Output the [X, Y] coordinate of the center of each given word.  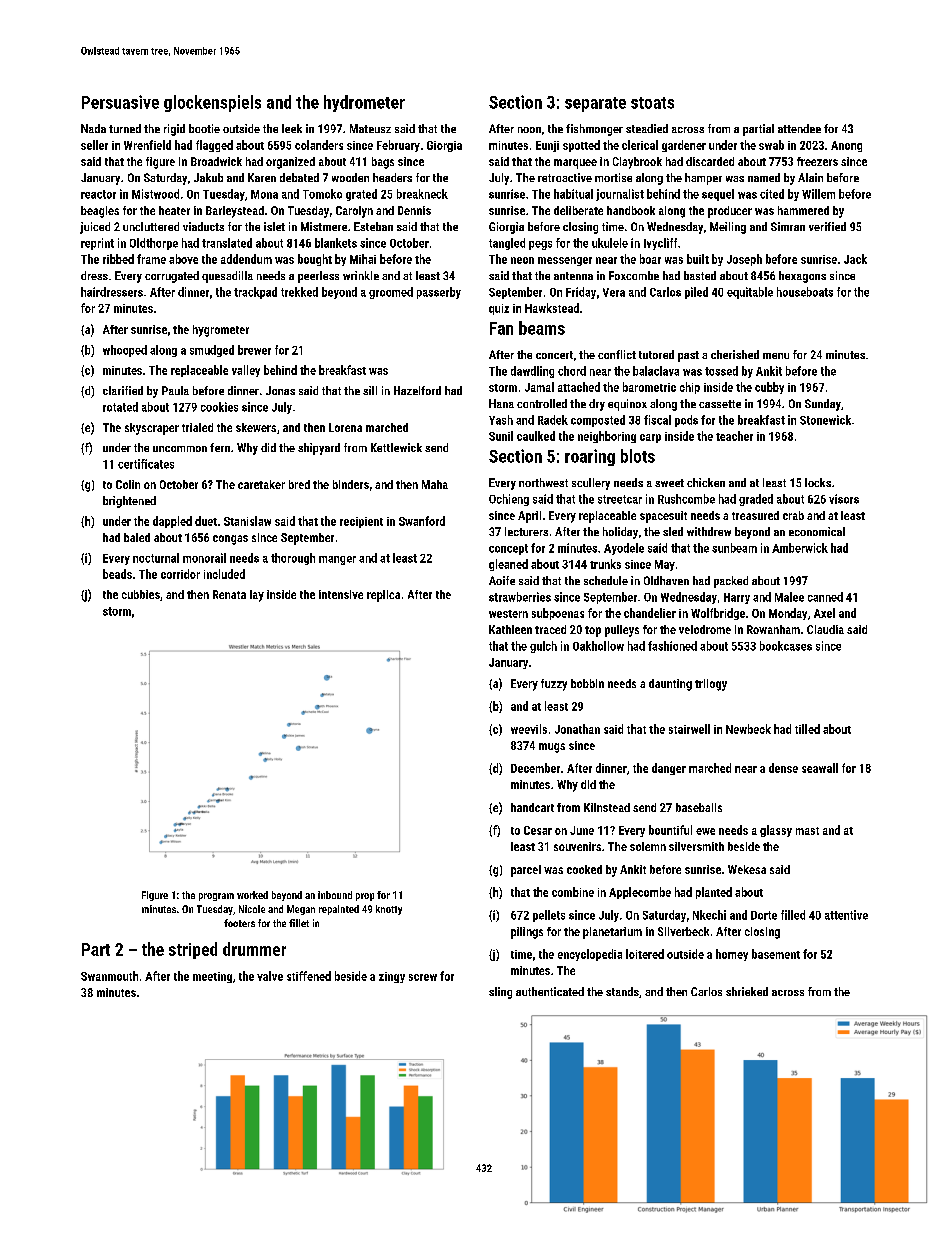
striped [193, 950]
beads [117, 574]
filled [793, 915]
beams [542, 328]
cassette [720, 404]
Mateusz [370, 128]
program [216, 897]
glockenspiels [212, 103]
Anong [846, 146]
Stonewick [825, 420]
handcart [532, 807]
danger [669, 769]
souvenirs [577, 846]
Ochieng [509, 500]
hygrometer [221, 331]
